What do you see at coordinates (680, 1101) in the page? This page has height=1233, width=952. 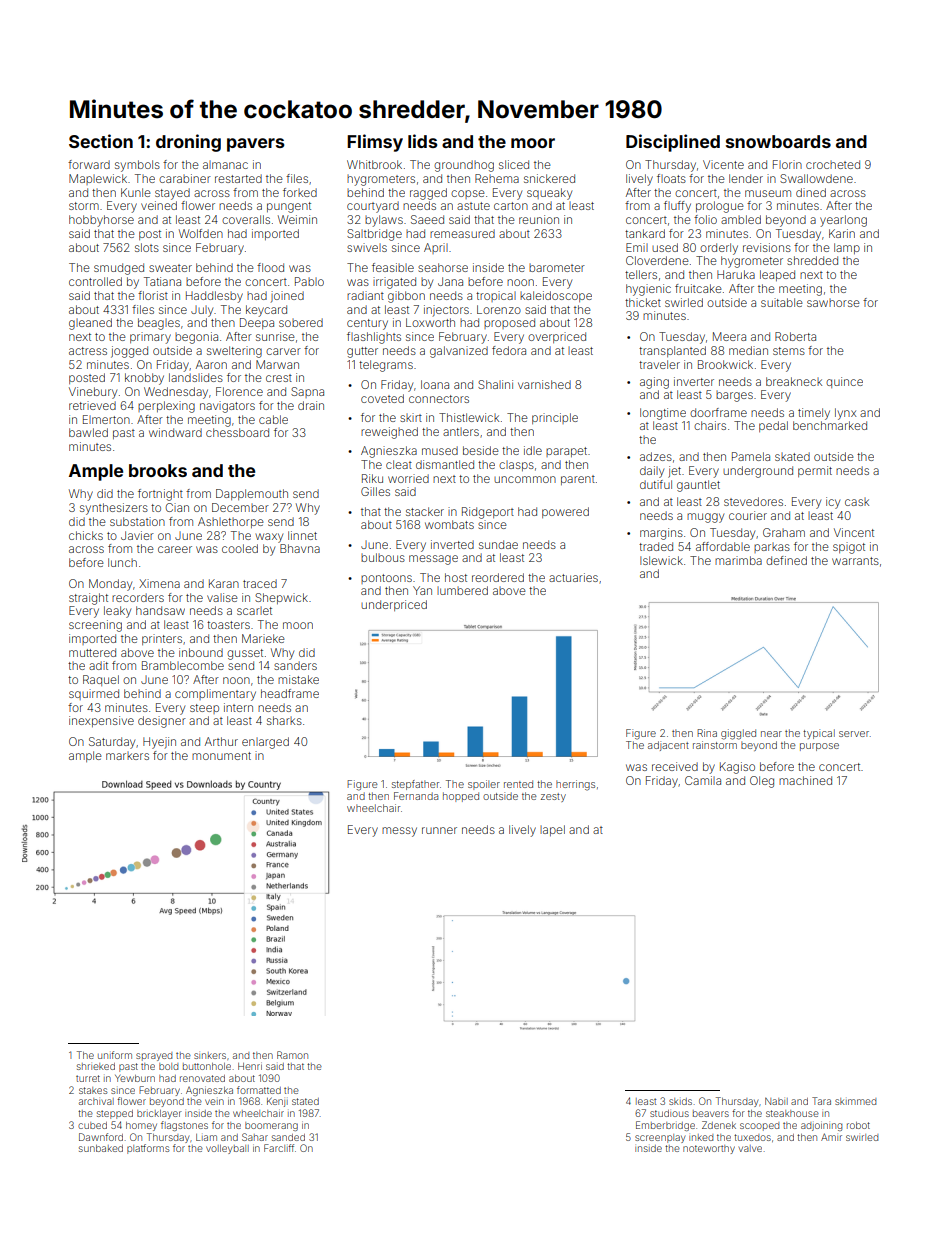 I see `skids` at bounding box center [680, 1101].
